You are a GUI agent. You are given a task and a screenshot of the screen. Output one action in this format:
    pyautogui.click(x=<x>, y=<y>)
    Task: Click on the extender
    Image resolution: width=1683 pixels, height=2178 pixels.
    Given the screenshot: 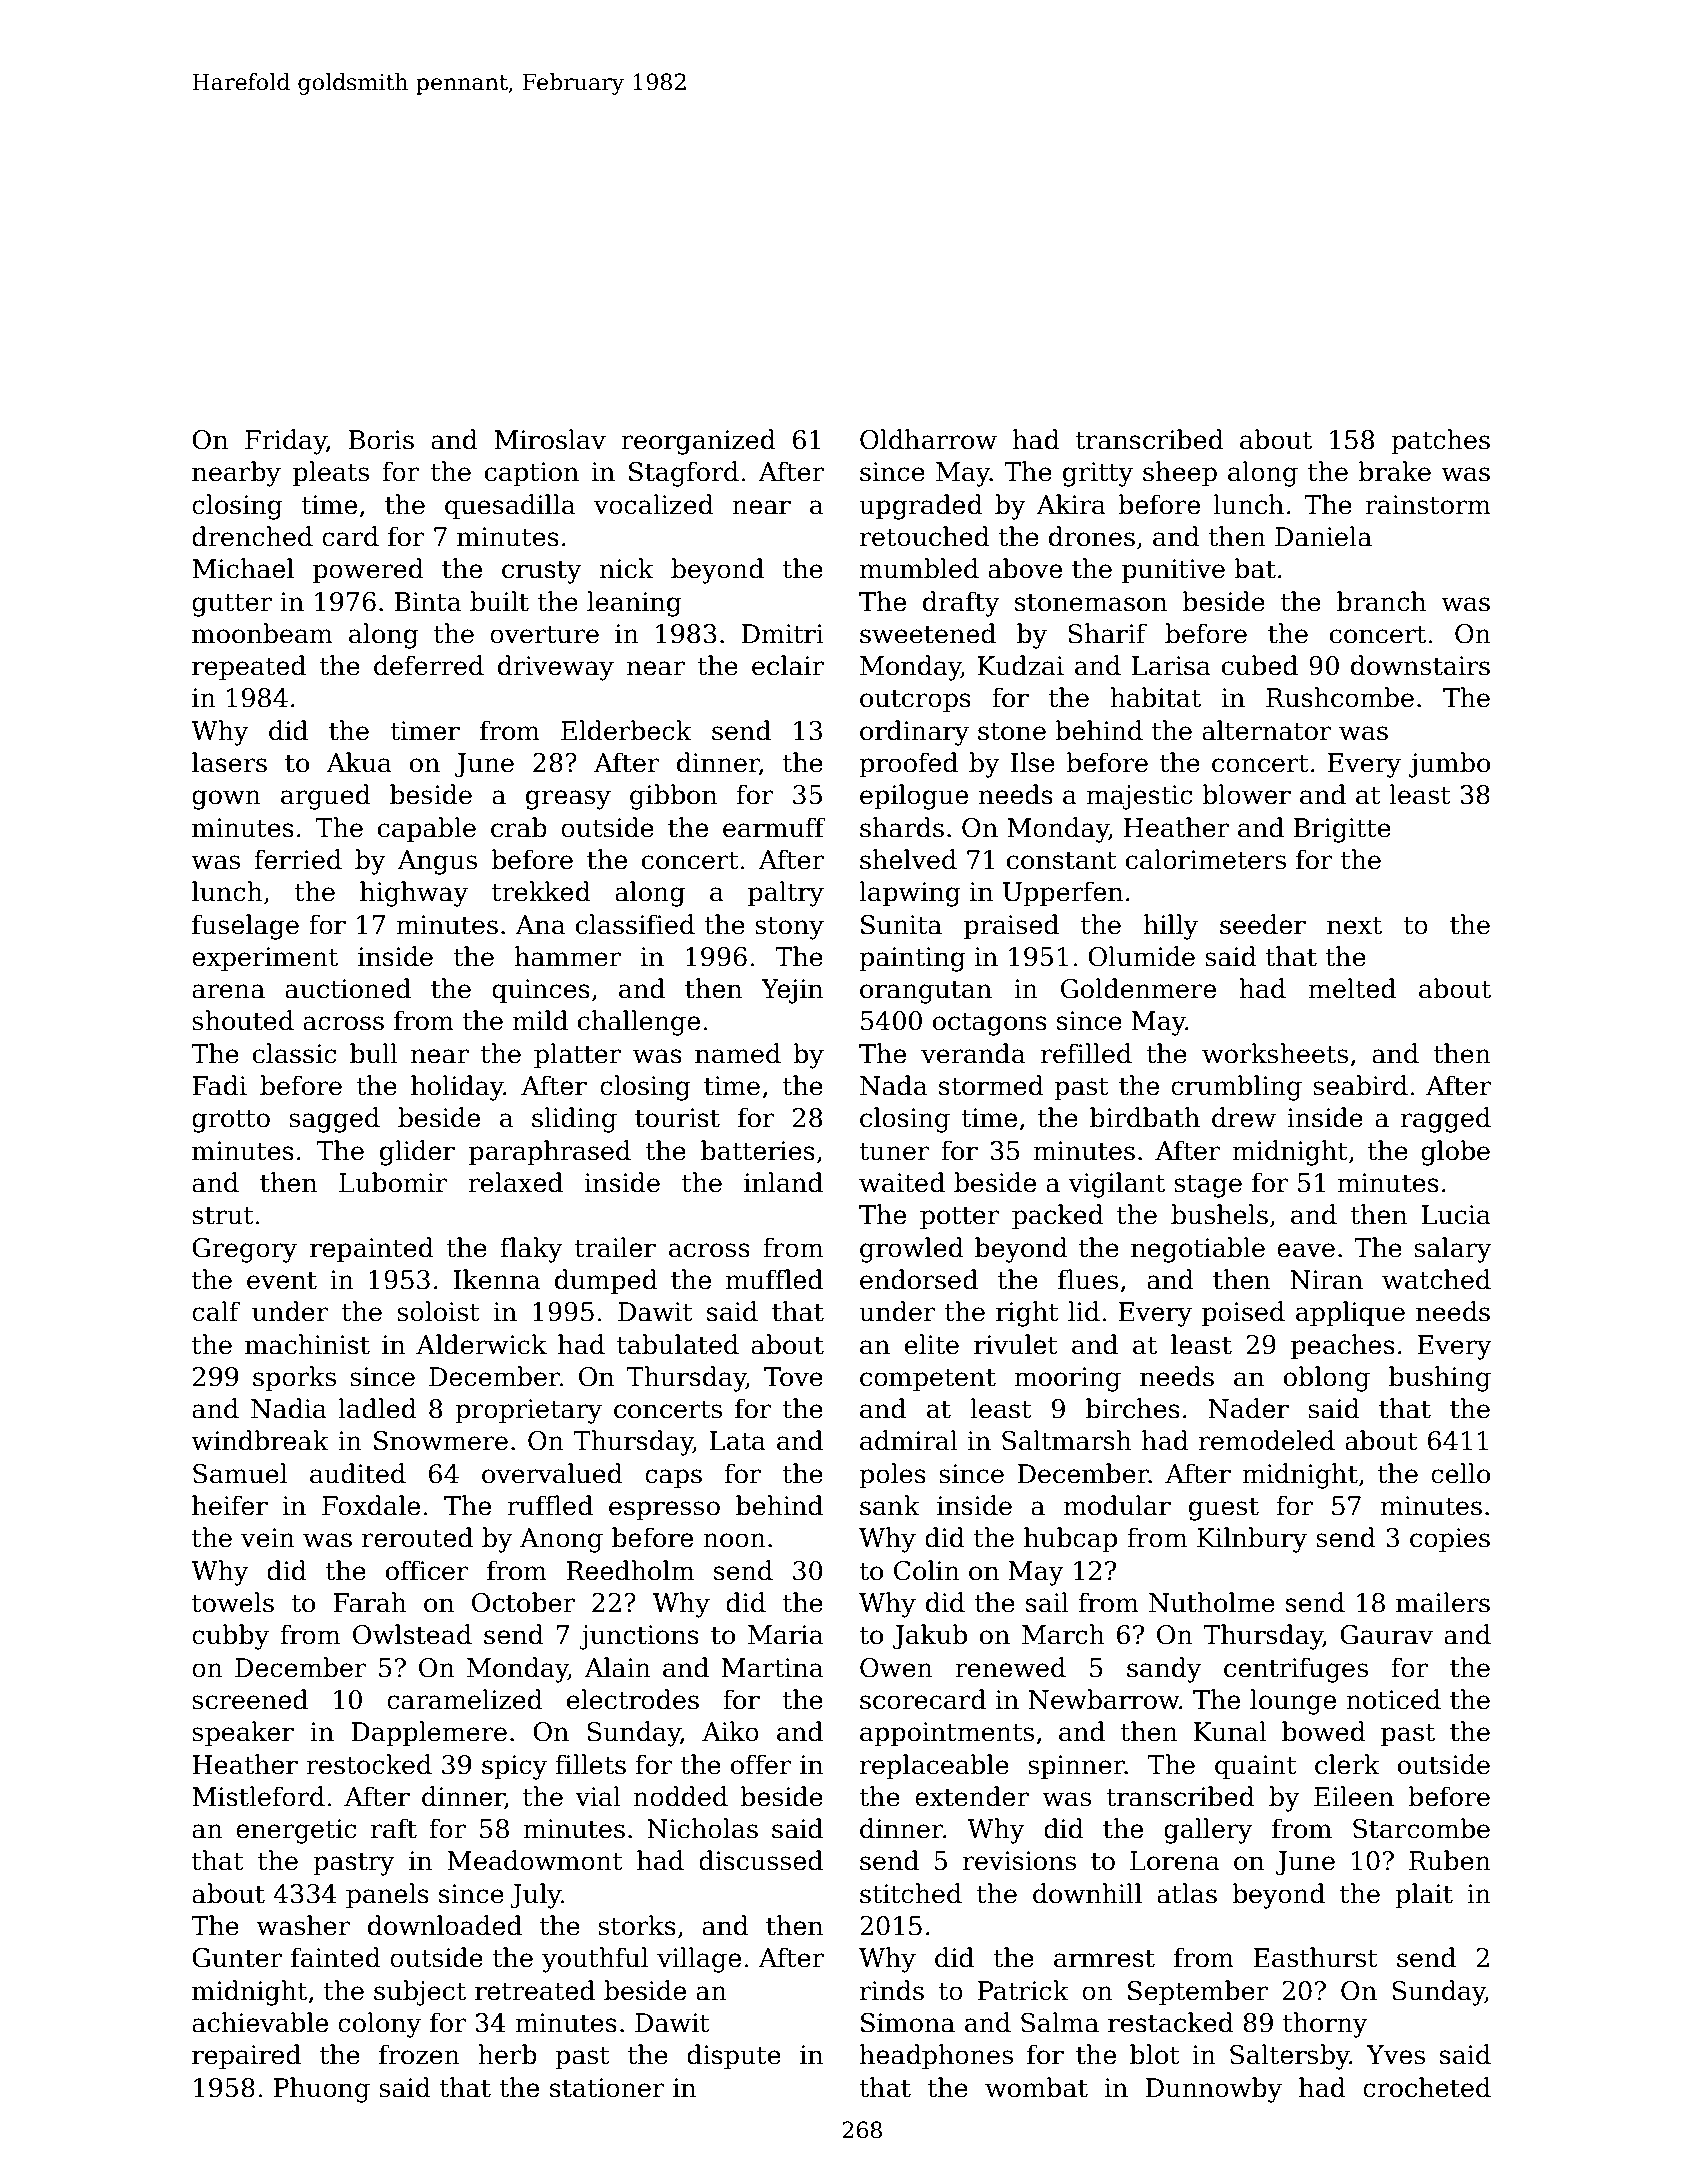 What is the action you would take?
    pyautogui.click(x=972, y=1796)
